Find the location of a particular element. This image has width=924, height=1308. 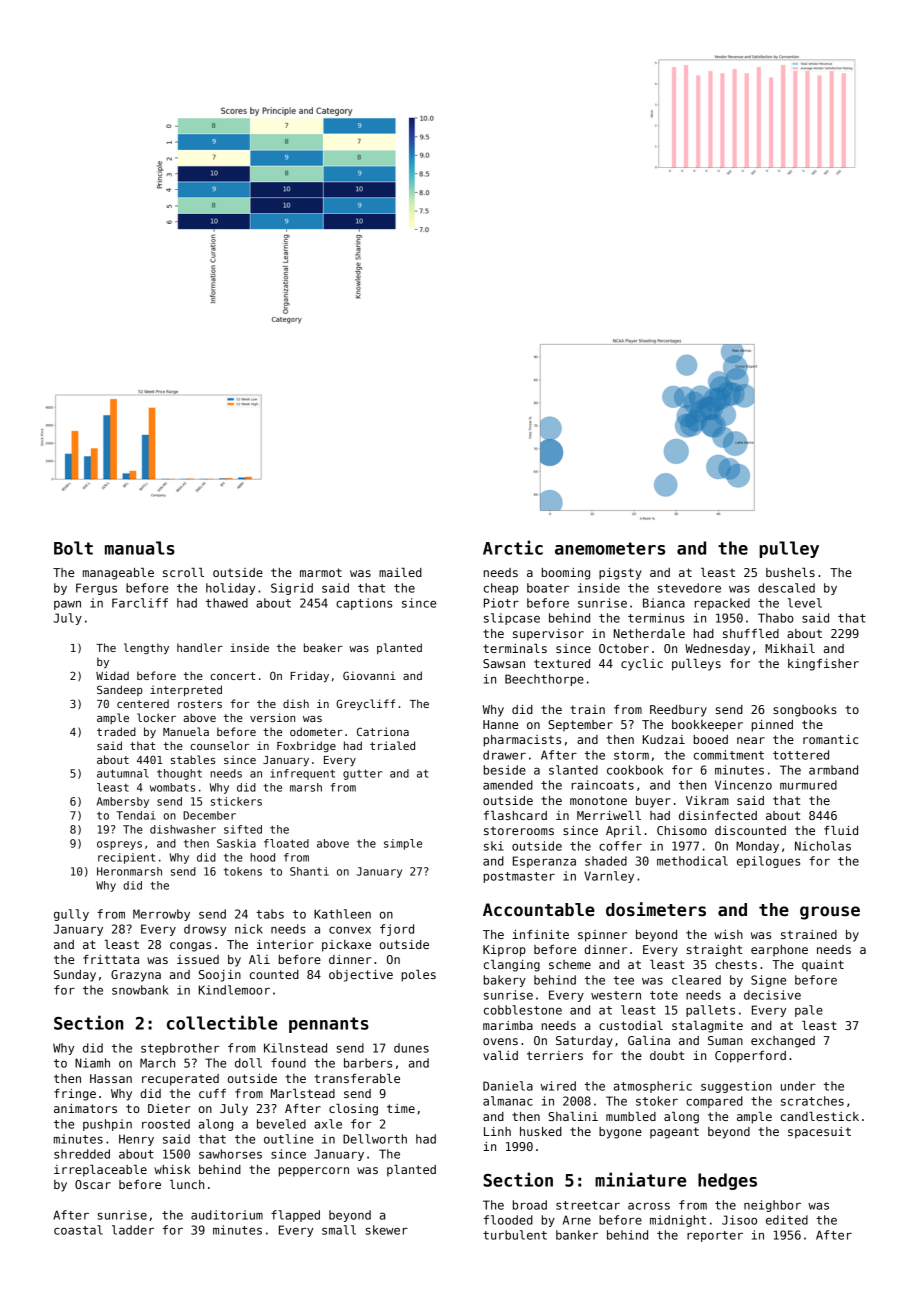

ladder is located at coordinates (133, 1230).
